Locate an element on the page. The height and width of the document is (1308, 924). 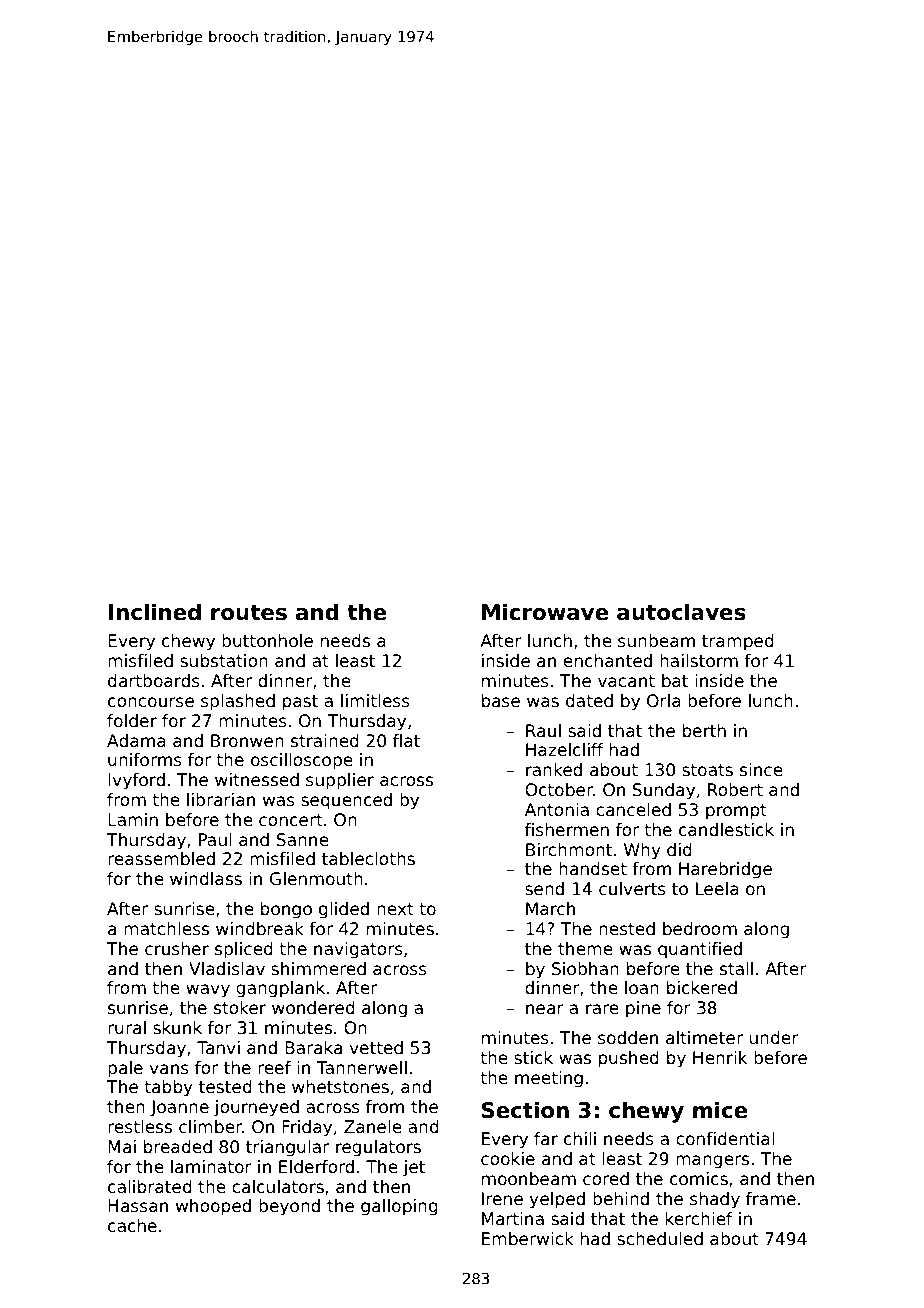
Leela is located at coordinates (717, 889).
